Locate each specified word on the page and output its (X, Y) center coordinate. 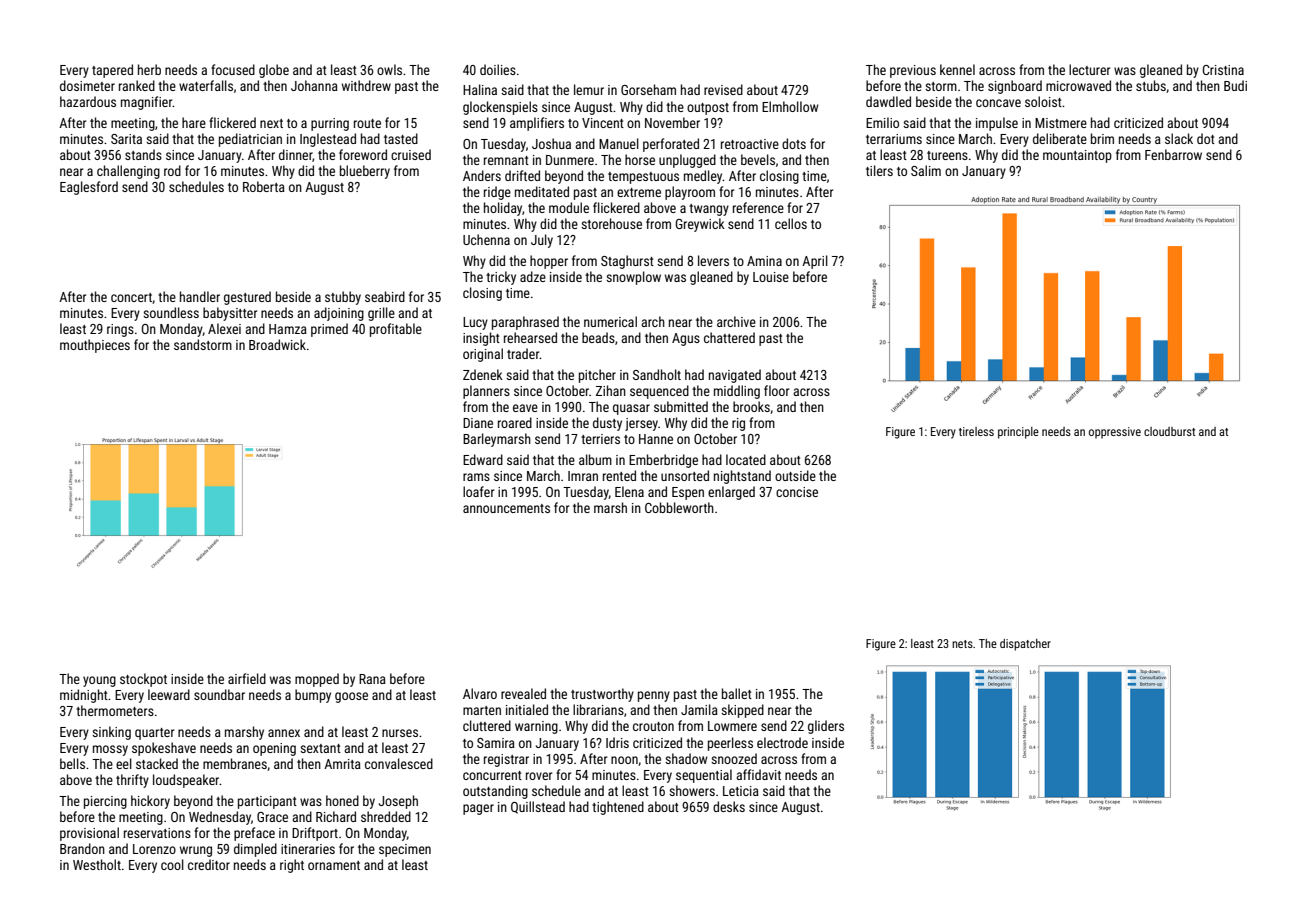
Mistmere (1061, 123)
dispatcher (1025, 645)
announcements (506, 508)
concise (797, 492)
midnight (84, 696)
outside (795, 475)
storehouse (611, 223)
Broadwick (277, 344)
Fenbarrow (1173, 154)
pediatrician (250, 140)
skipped (742, 711)
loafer (478, 491)
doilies (498, 69)
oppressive (1115, 433)
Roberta (264, 186)
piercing (105, 802)
